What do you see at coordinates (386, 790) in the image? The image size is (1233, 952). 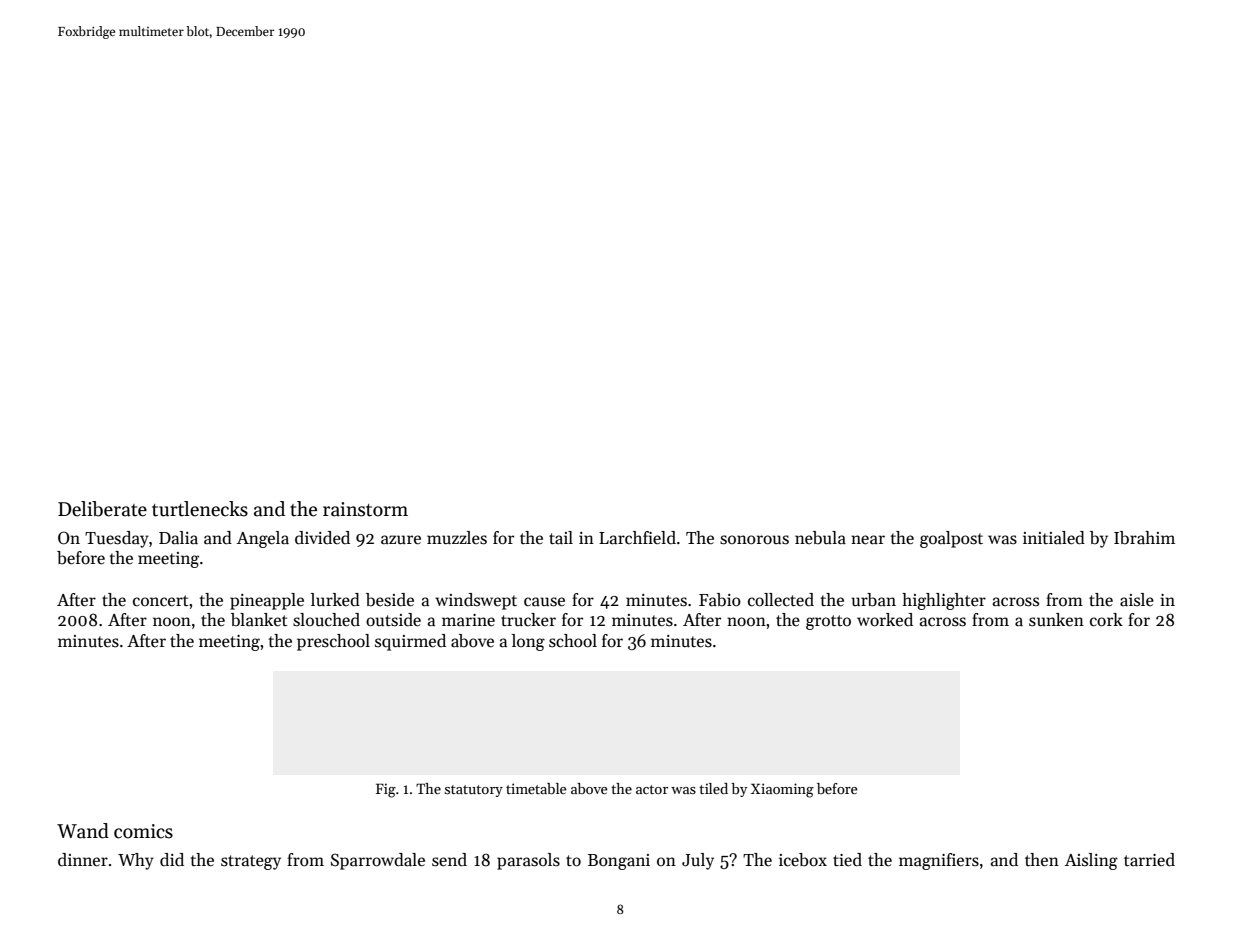 I see `Fig` at bounding box center [386, 790].
